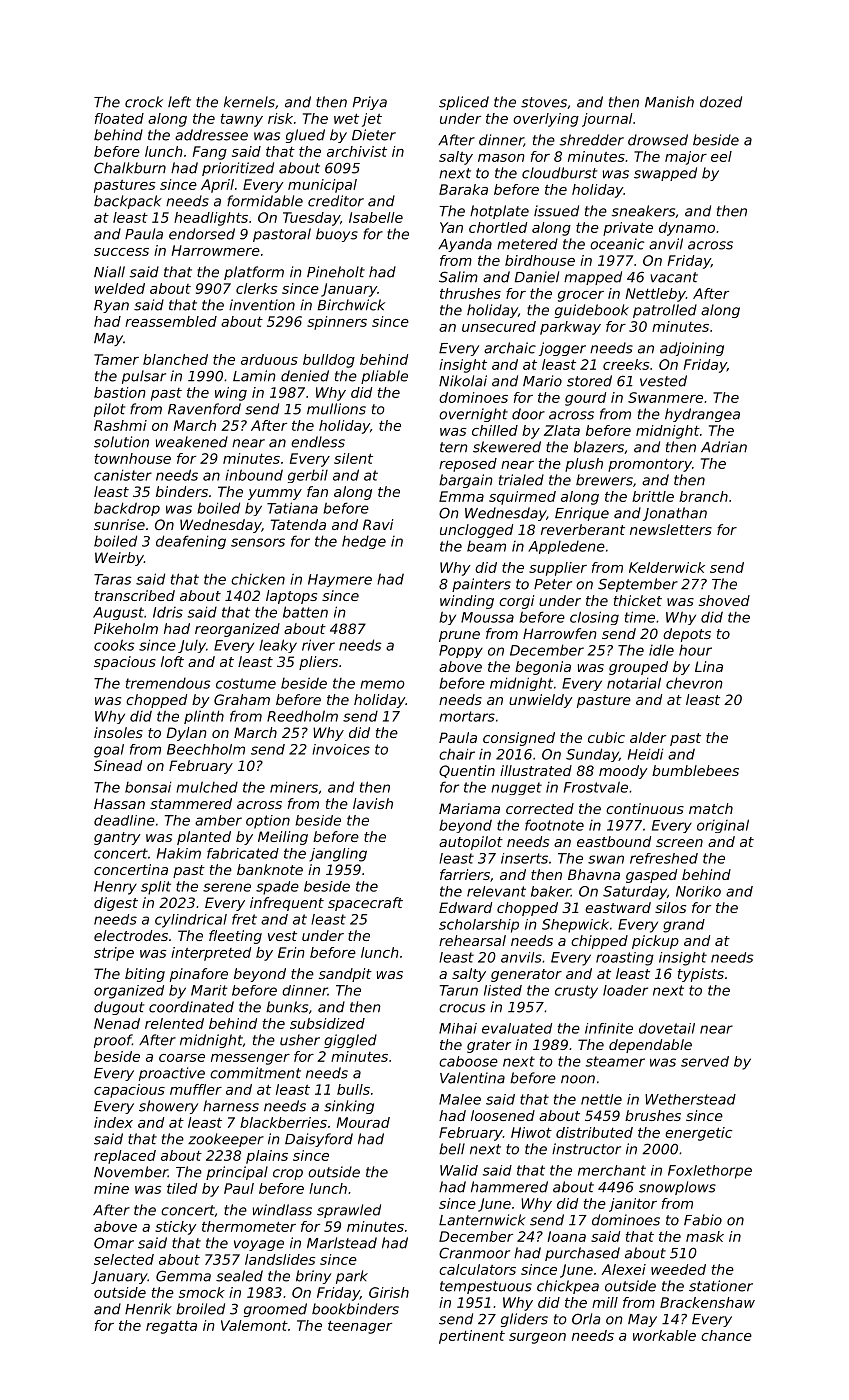 This document has height=1400, width=849. I want to click on Ayanda, so click(465, 245).
